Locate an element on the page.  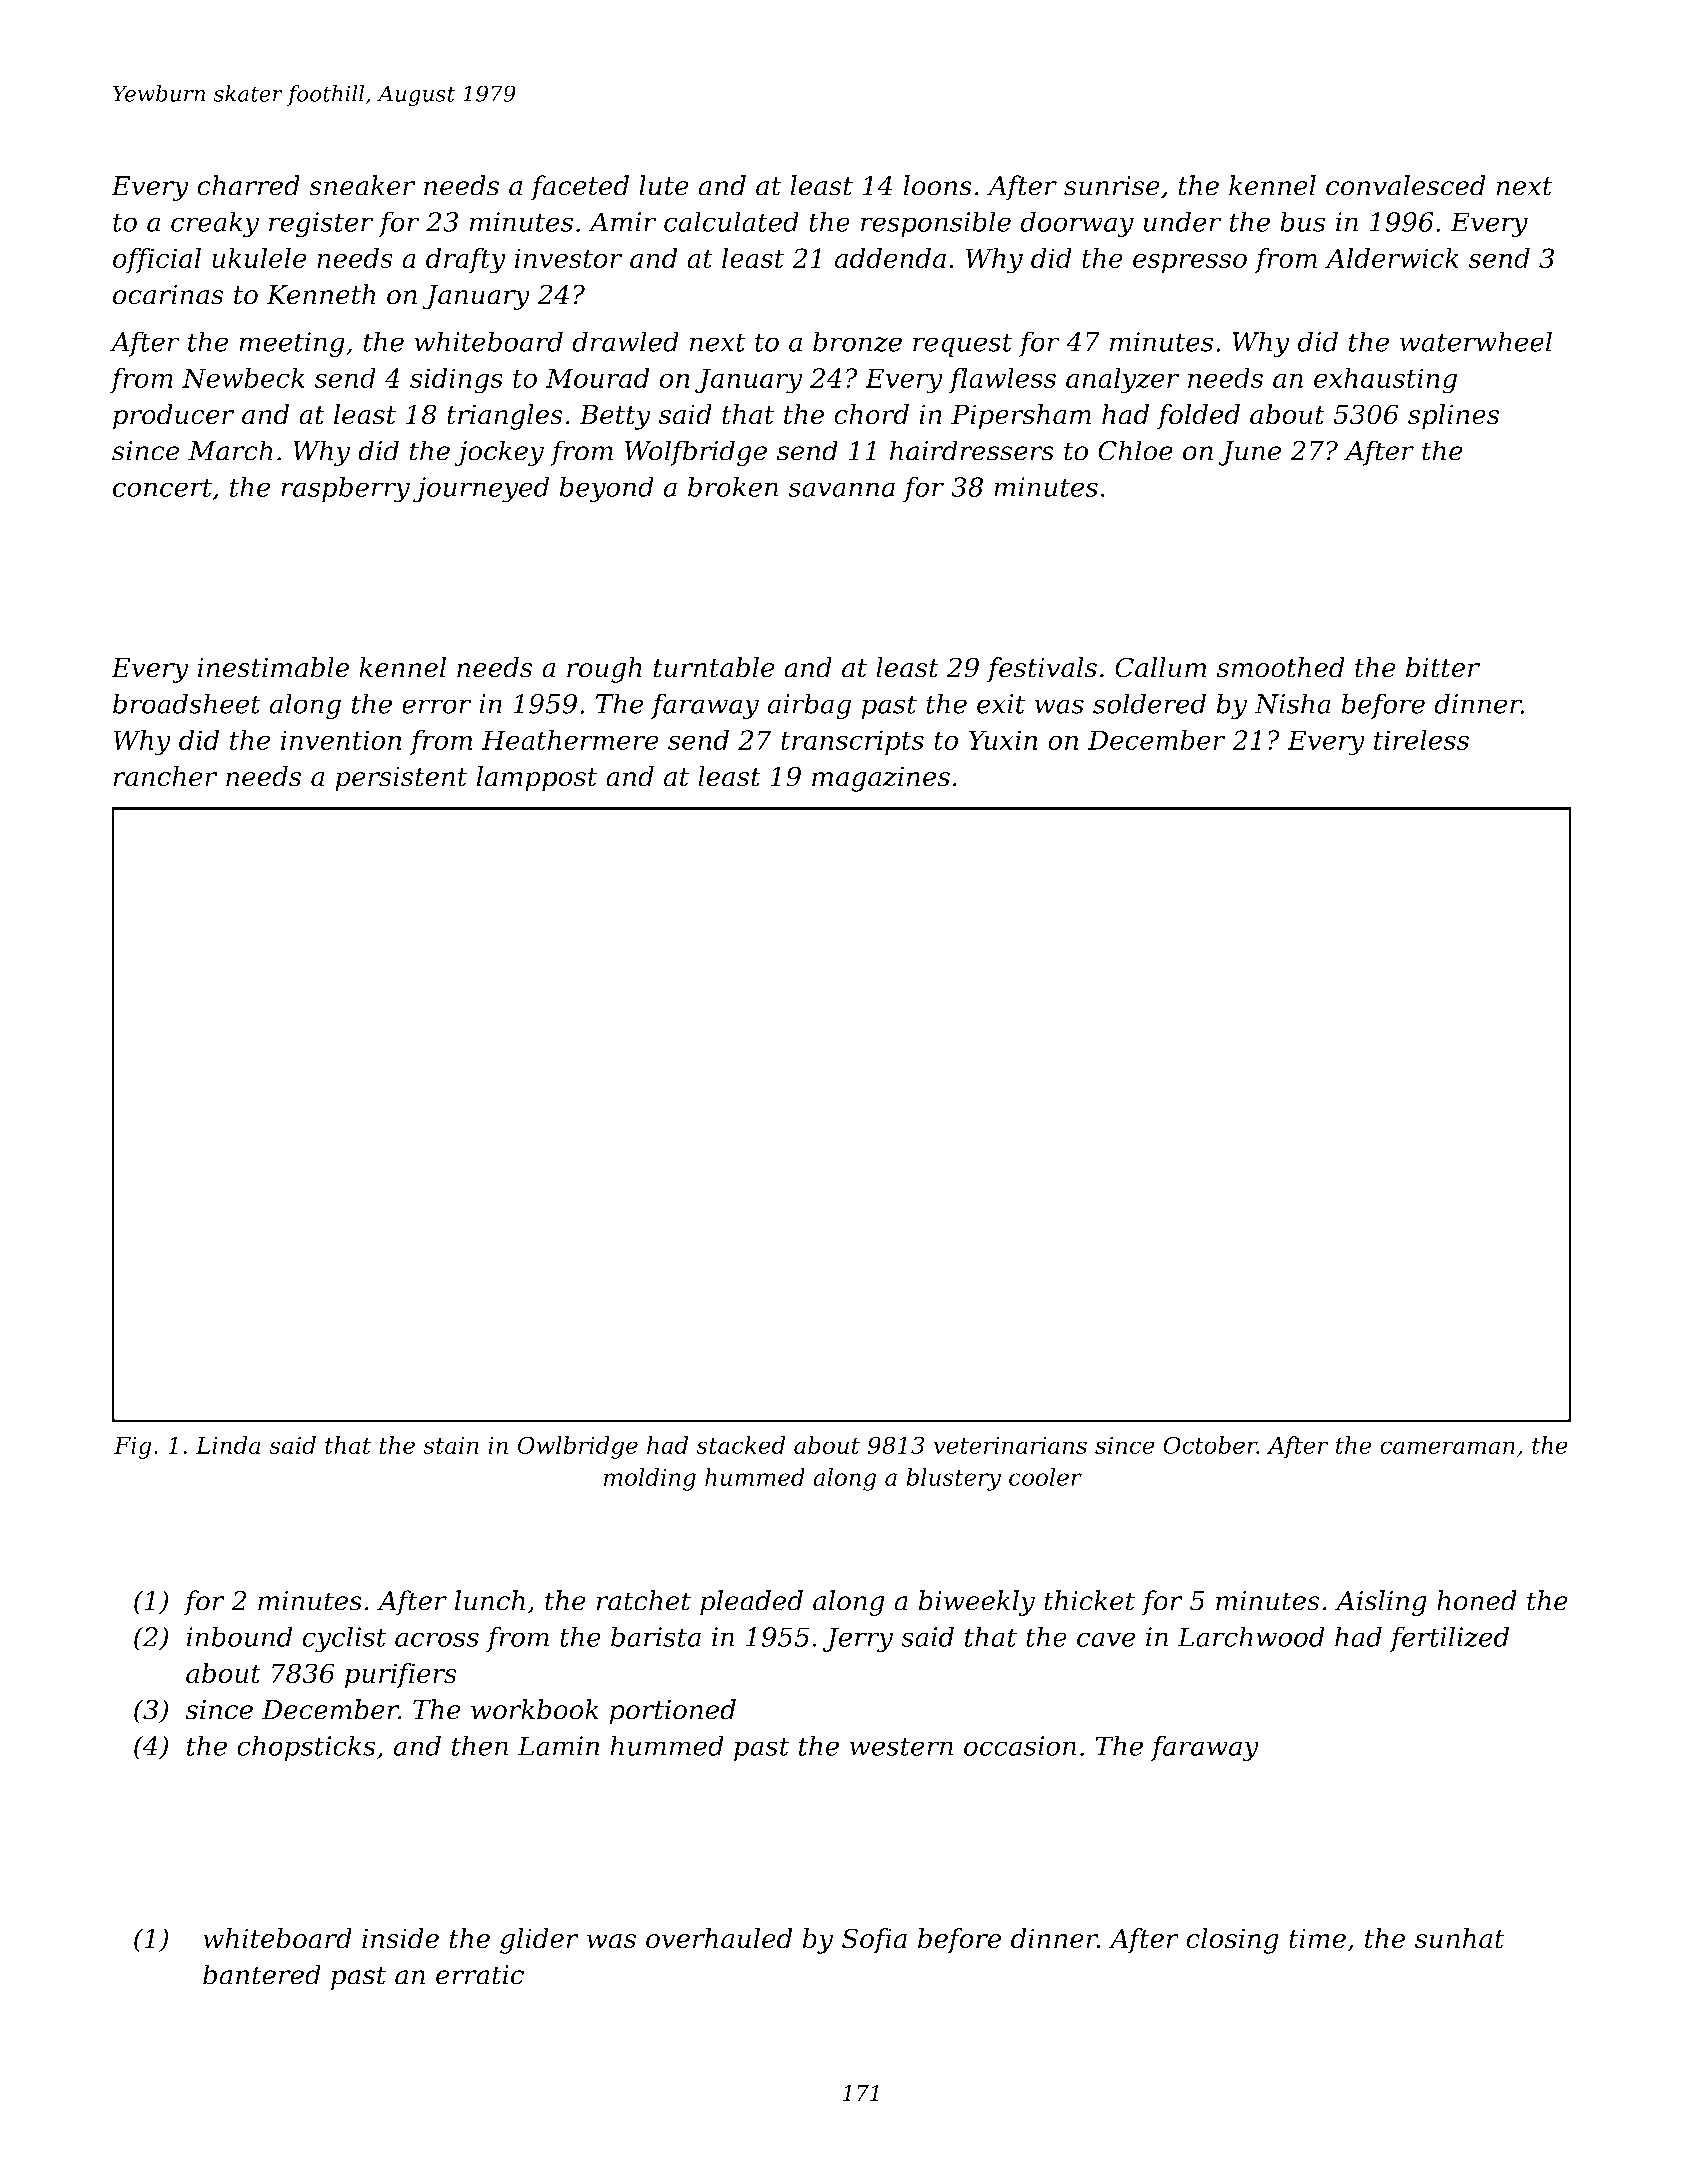
lute is located at coordinates (664, 185).
